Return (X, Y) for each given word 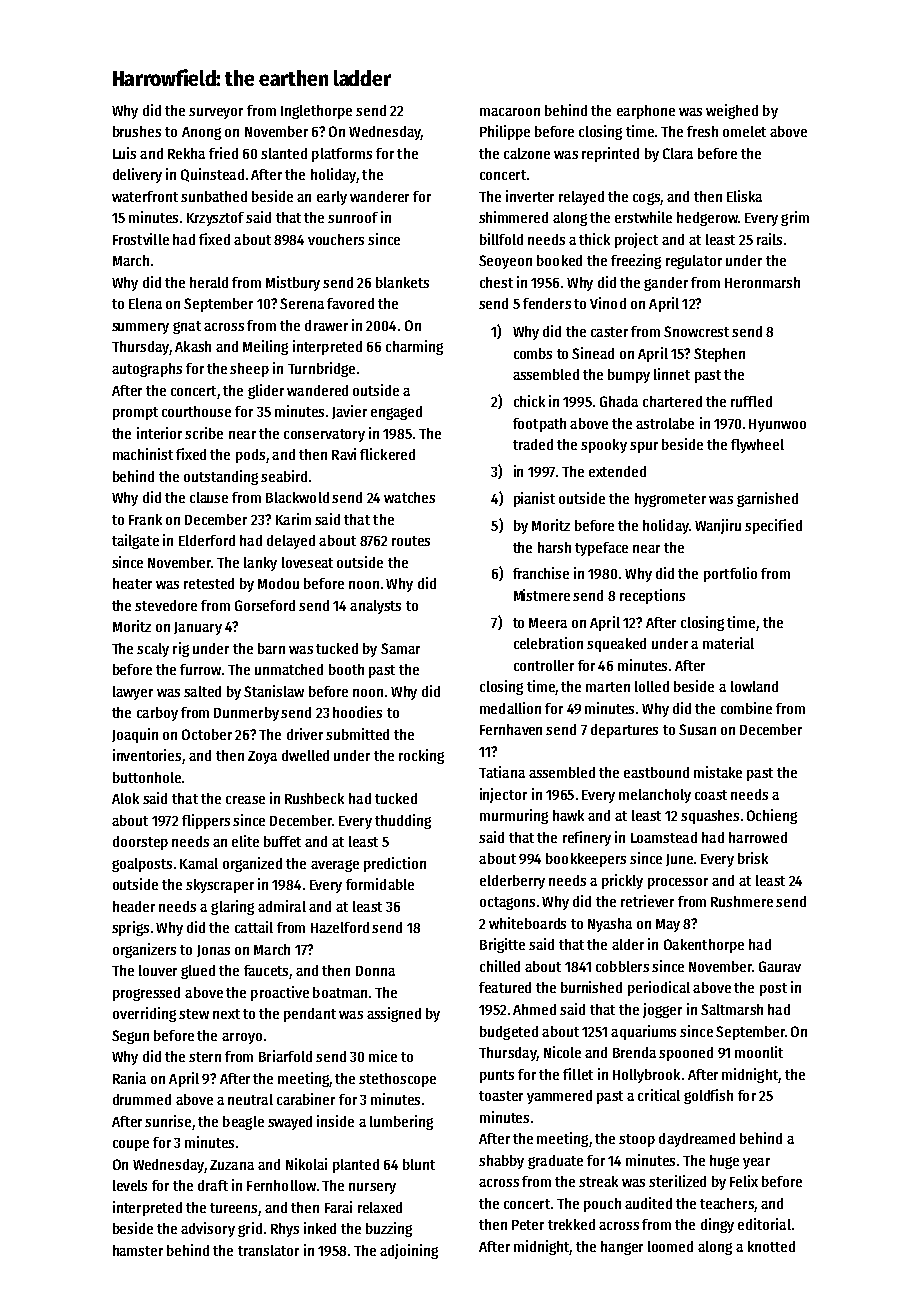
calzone (527, 153)
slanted (284, 153)
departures (624, 731)
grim (795, 218)
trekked (571, 1224)
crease (245, 800)
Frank (145, 519)
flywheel (757, 446)
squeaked (616, 645)
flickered (387, 454)
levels (130, 1185)
